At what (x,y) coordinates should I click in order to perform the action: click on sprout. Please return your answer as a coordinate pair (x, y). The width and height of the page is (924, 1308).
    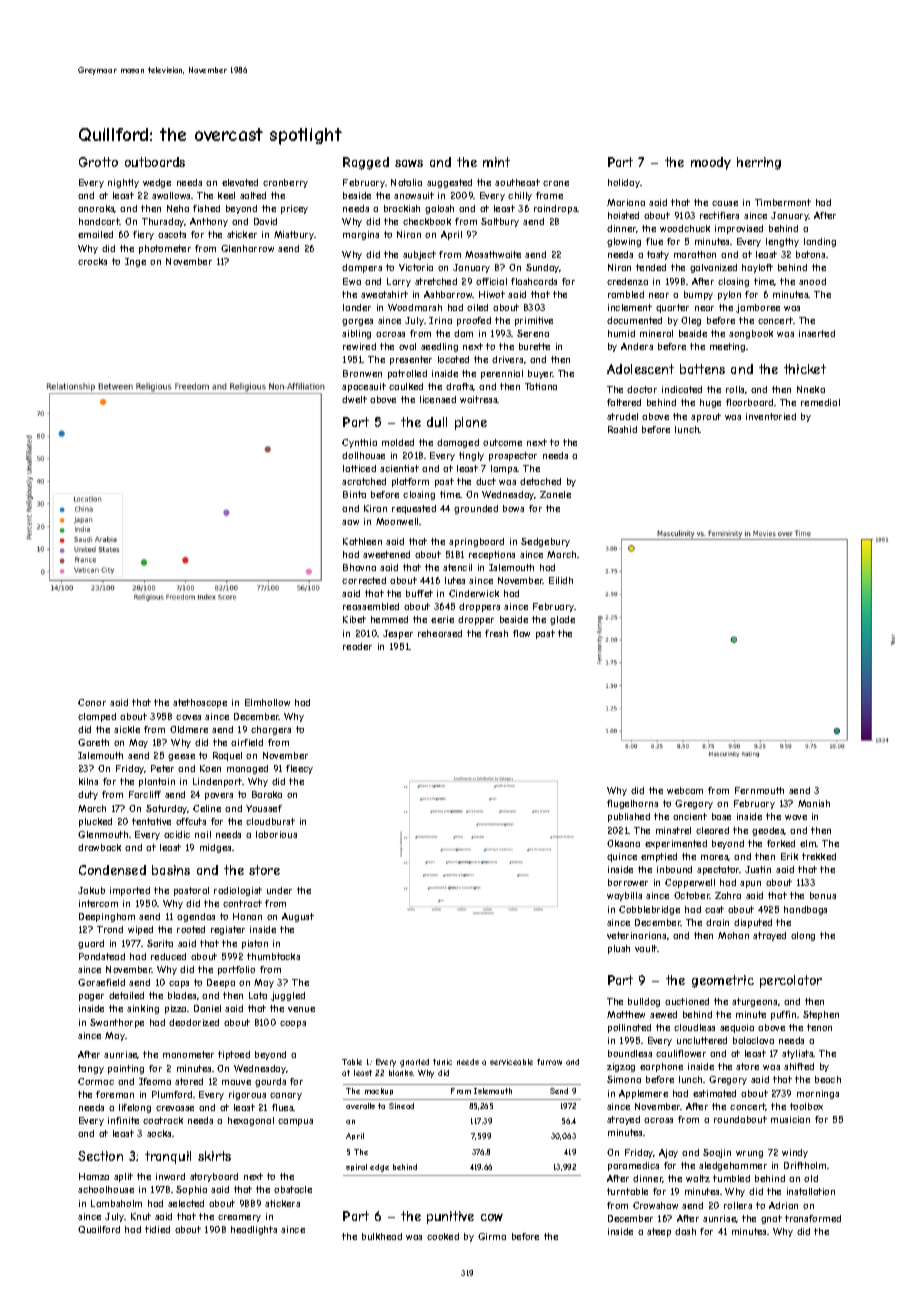
    Looking at the image, I should click on (706, 417).
